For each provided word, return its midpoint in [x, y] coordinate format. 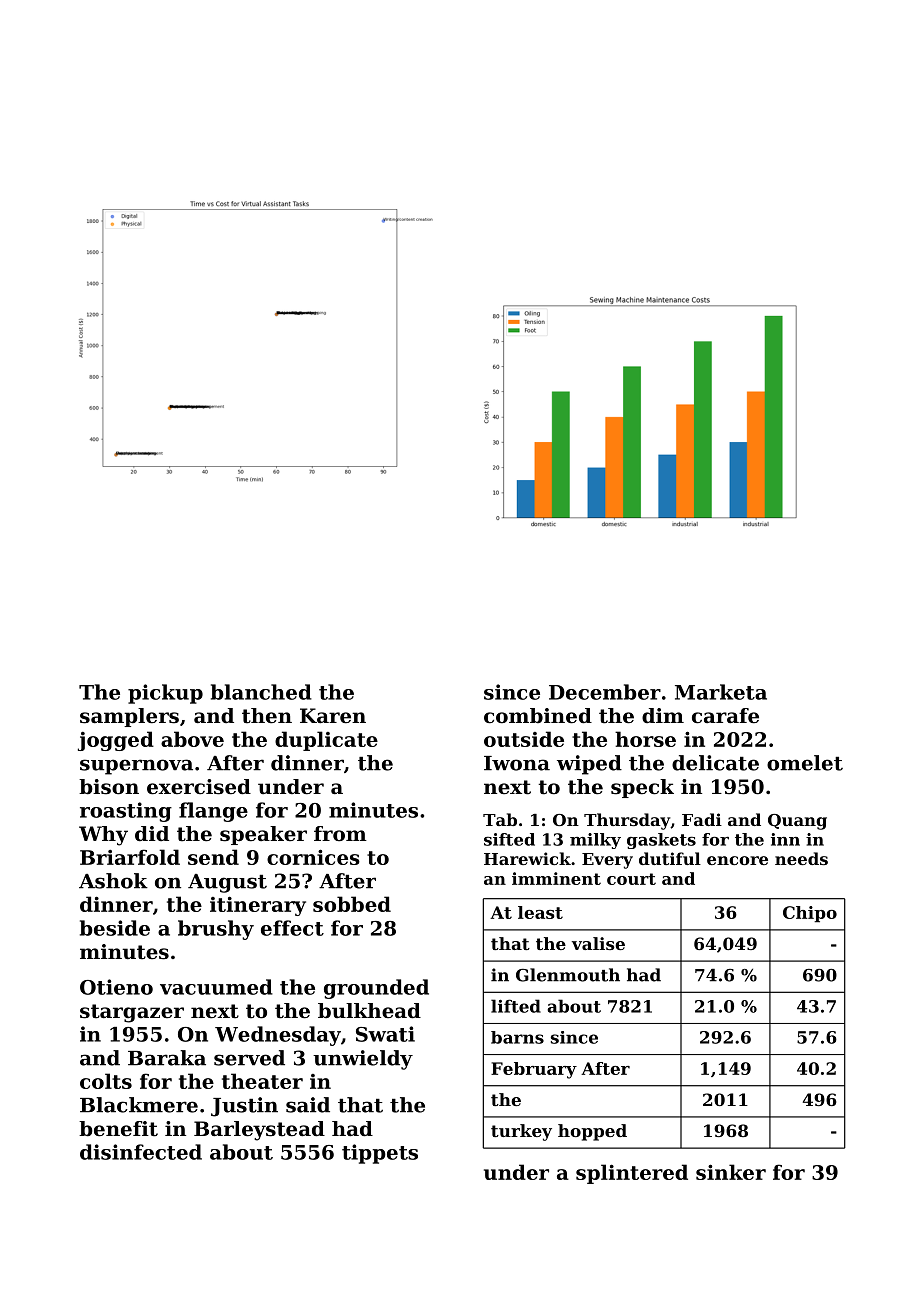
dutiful [670, 858]
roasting [126, 812]
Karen [333, 716]
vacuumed [216, 987]
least [540, 912]
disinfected [141, 1152]
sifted [509, 839]
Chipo [810, 914]
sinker [731, 1172]
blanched [261, 692]
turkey [521, 1132]
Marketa [721, 692]
